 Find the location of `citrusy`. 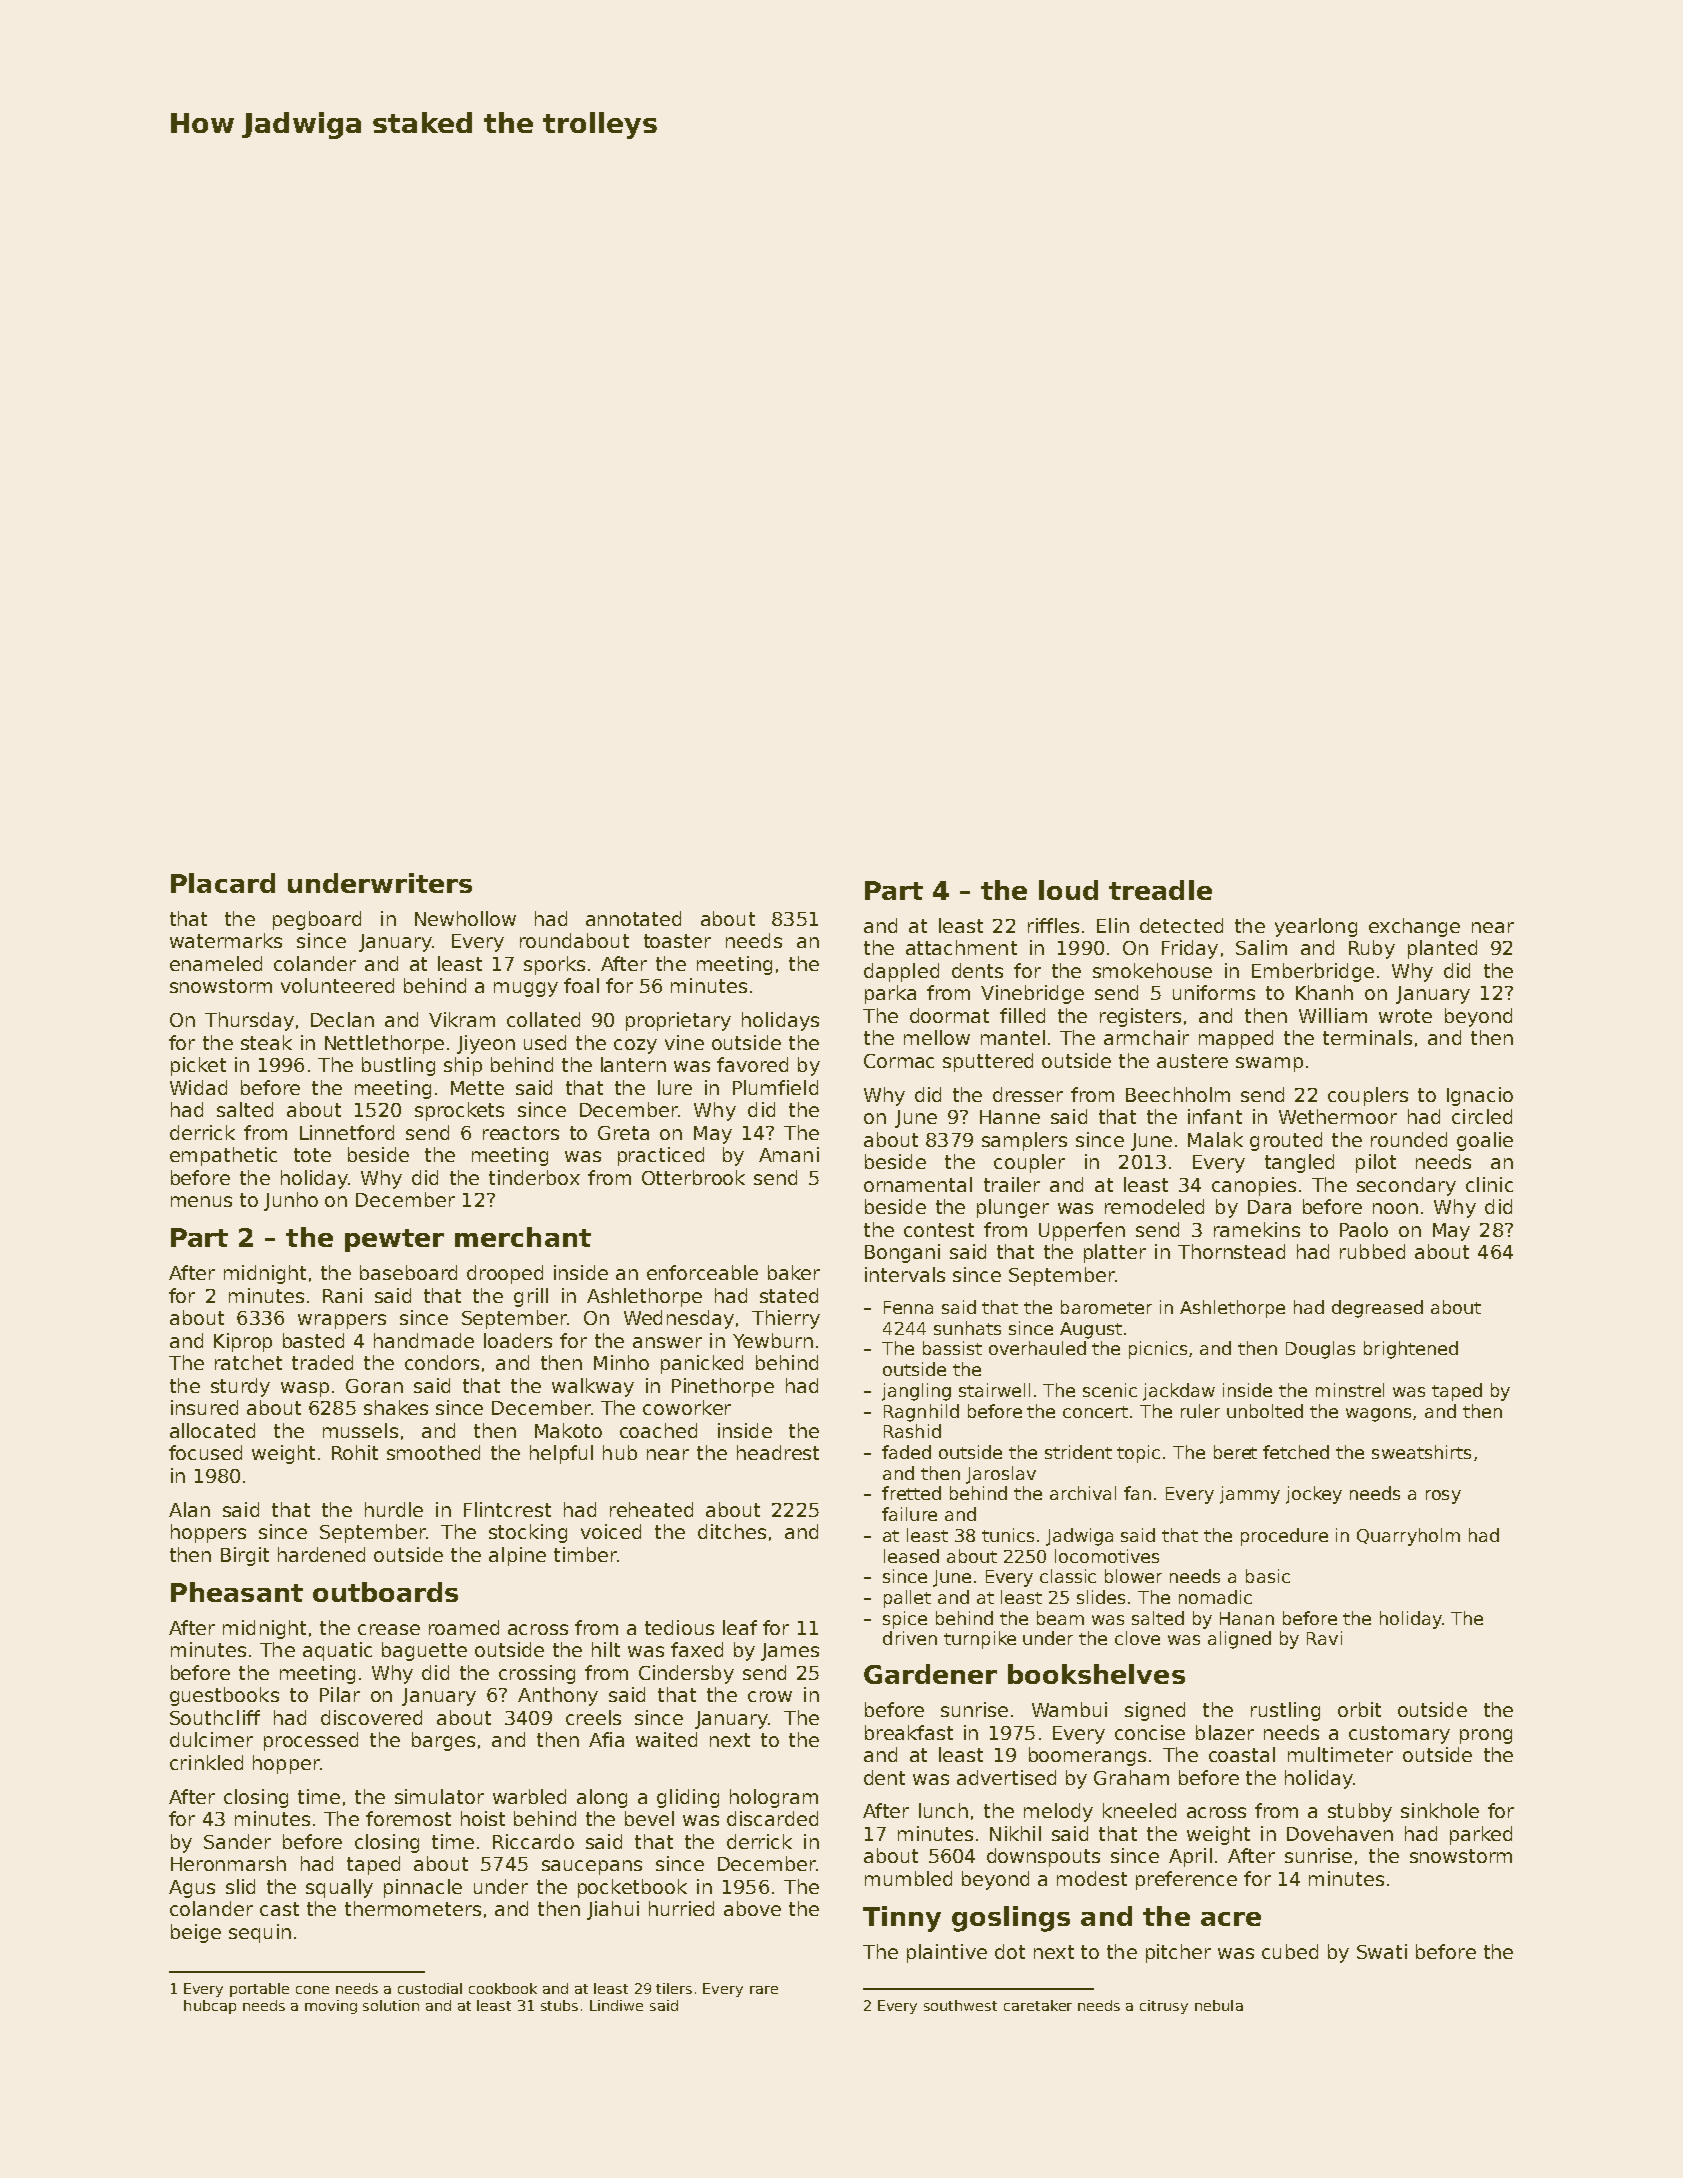

citrusy is located at coordinates (1164, 2007).
